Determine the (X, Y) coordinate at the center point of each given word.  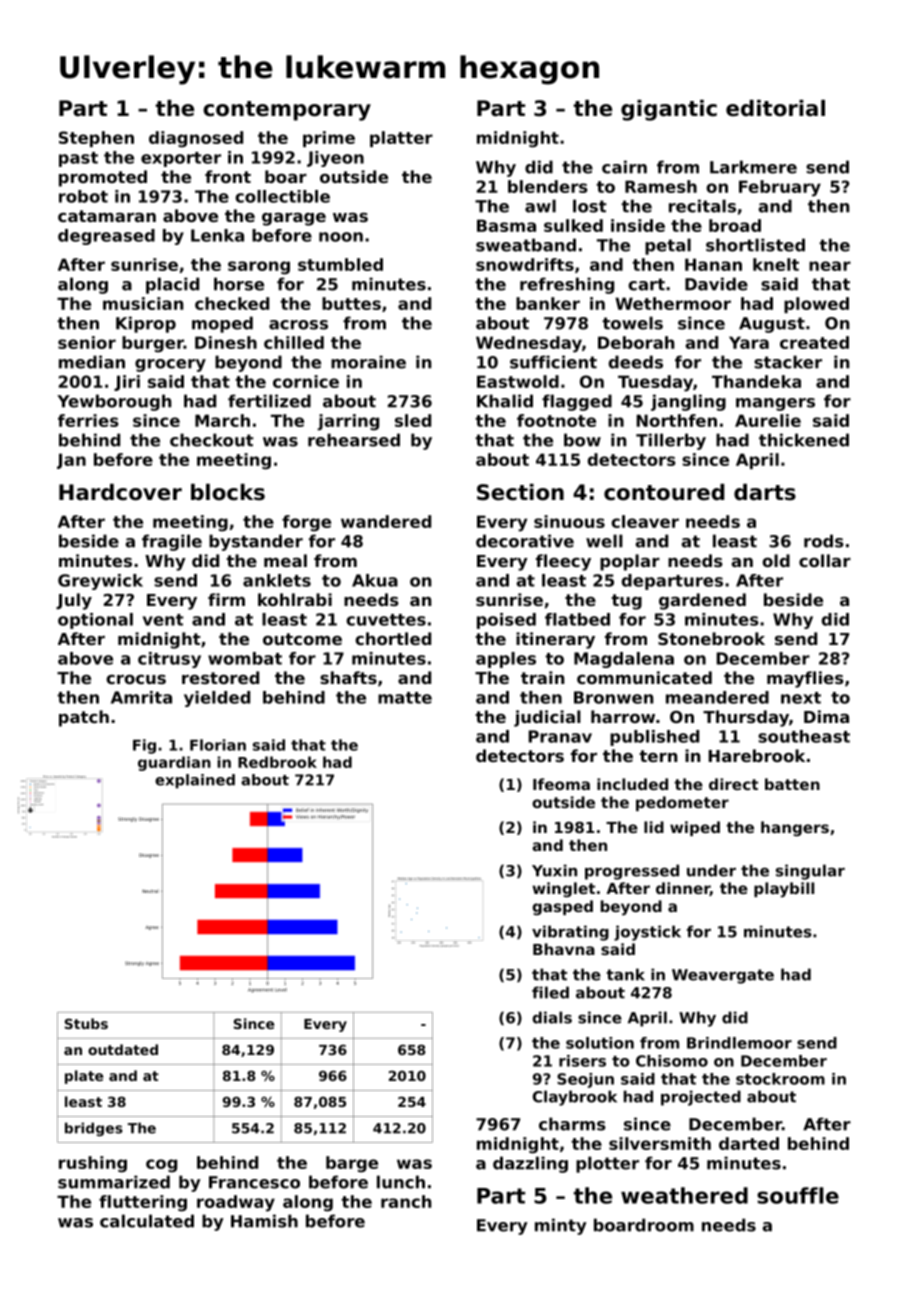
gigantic (669, 110)
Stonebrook (711, 638)
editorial (775, 108)
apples (506, 660)
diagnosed (196, 139)
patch (84, 718)
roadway (236, 1203)
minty (561, 1226)
